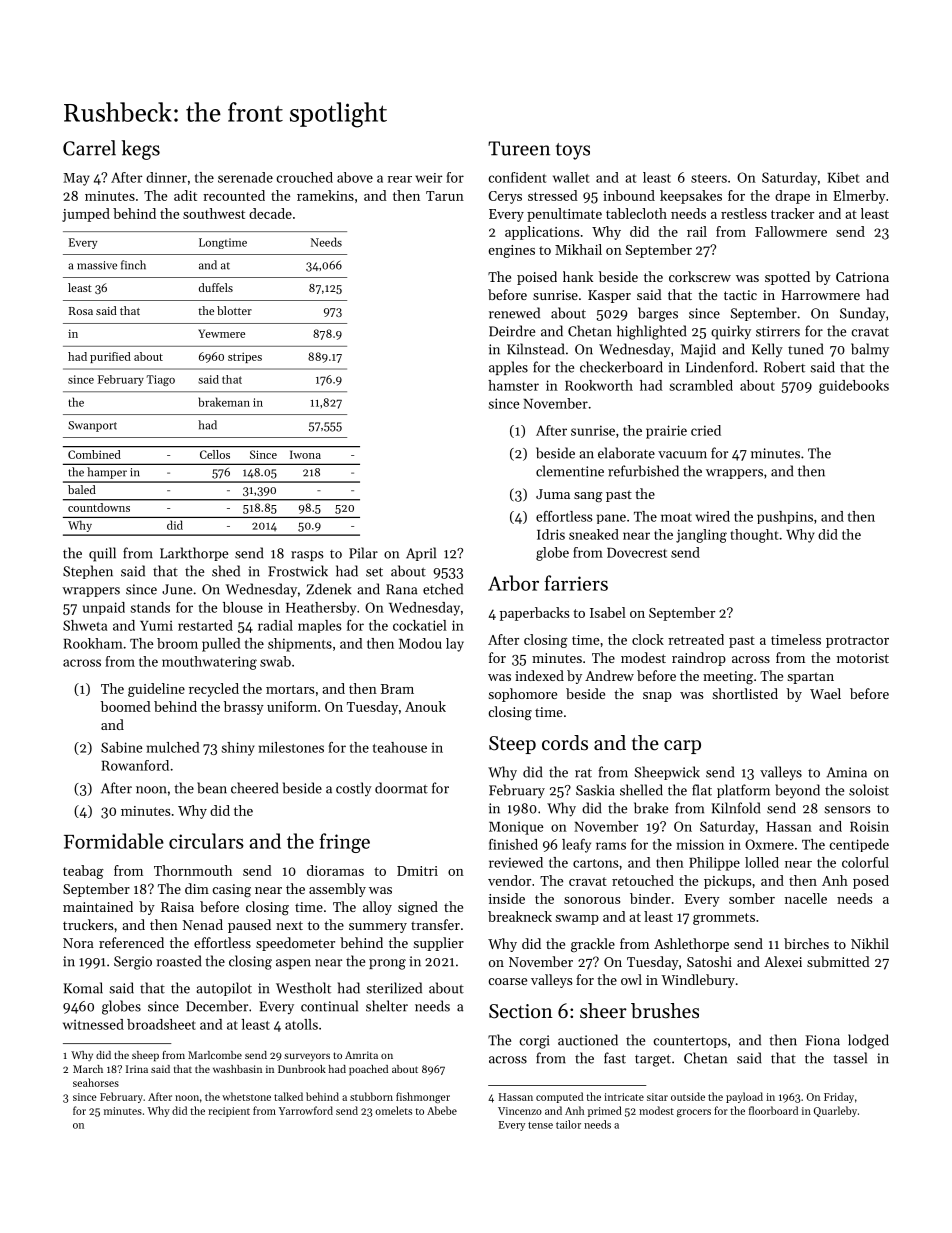 This screenshot has height=1233, width=952. What do you see at coordinates (133, 963) in the screenshot?
I see `Sergio` at bounding box center [133, 963].
